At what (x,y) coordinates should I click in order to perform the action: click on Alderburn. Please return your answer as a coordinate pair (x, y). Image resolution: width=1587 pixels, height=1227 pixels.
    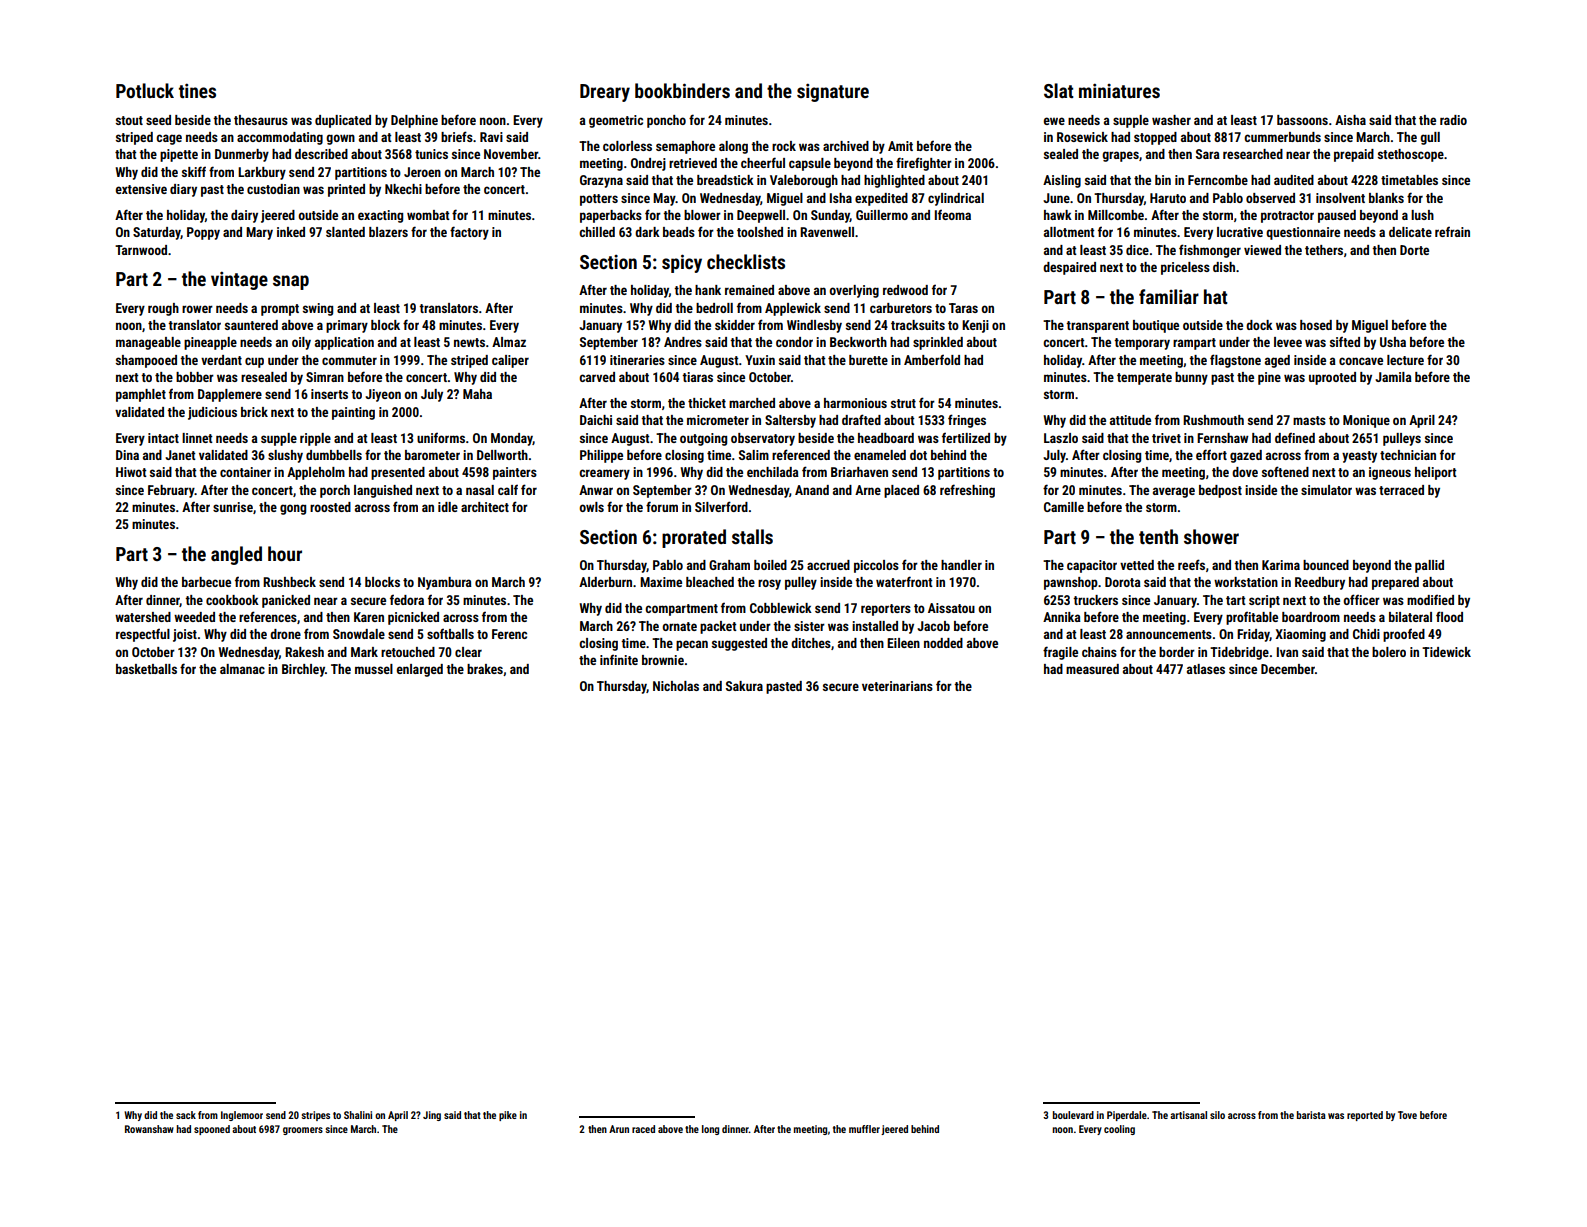
    Looking at the image, I should click on (605, 582).
